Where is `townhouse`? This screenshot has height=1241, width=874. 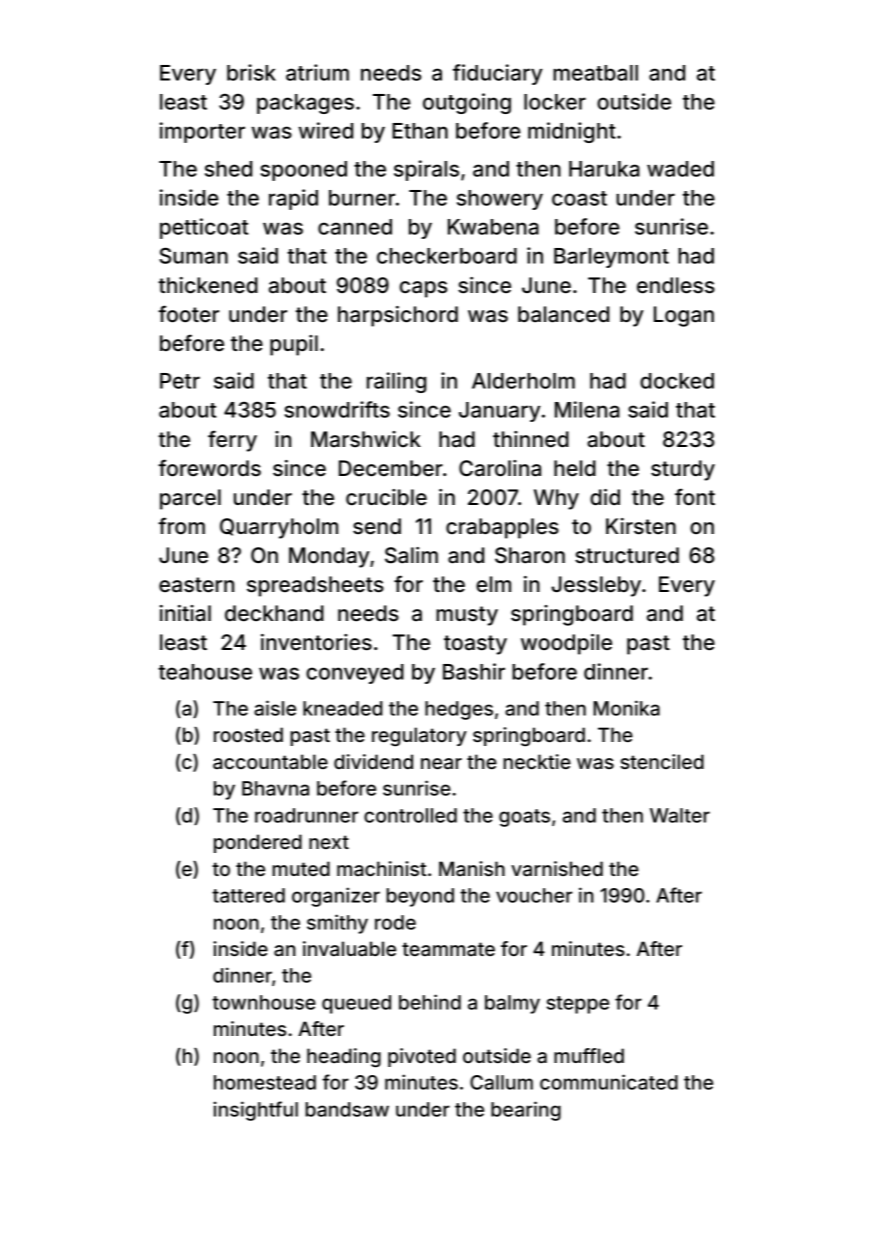
townhouse is located at coordinates (264, 1002).
